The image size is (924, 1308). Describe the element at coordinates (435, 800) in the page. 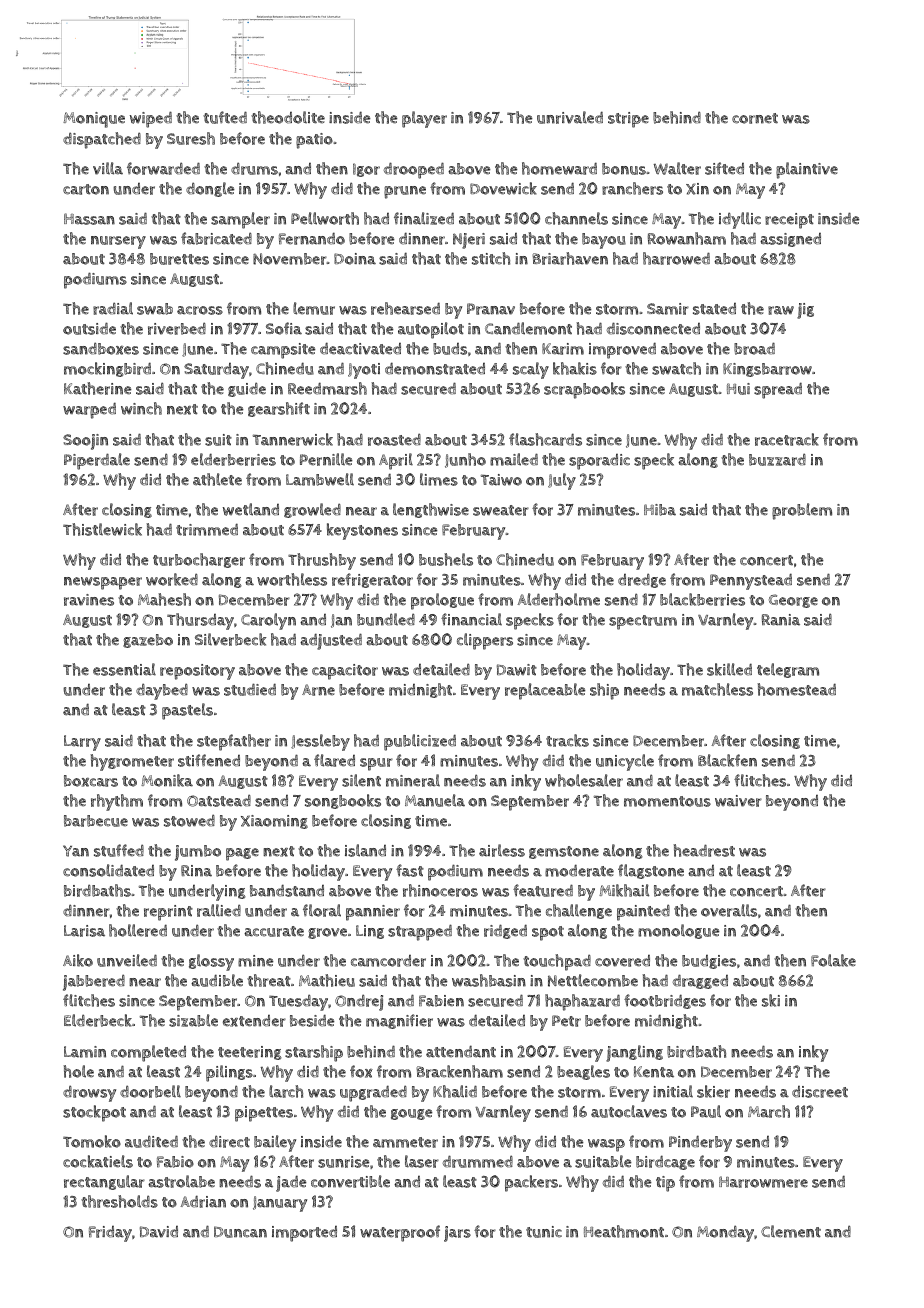

I see `Manuela` at that location.
